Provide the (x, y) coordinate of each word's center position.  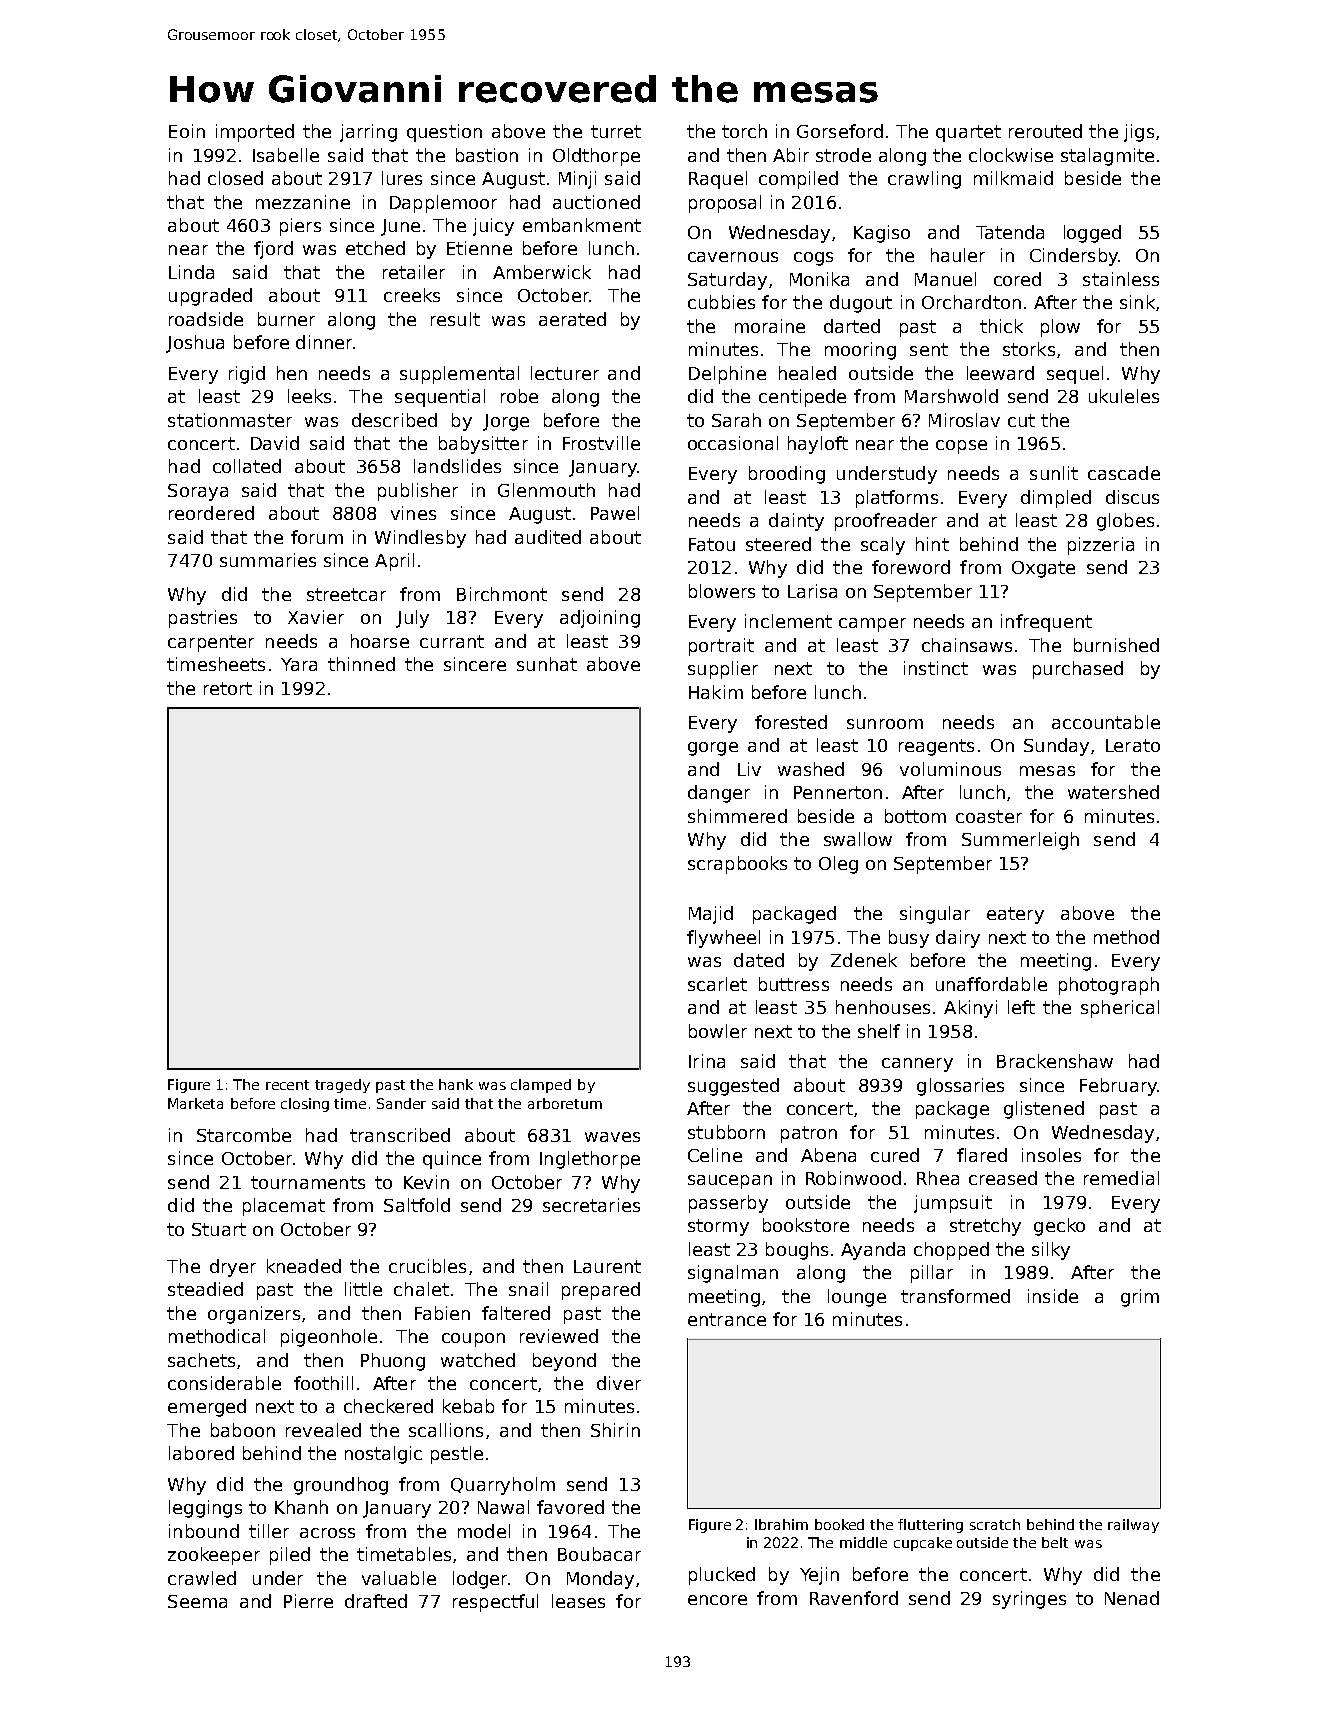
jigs (1139, 133)
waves (612, 1137)
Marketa (195, 1103)
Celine (715, 1155)
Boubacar (599, 1554)
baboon (243, 1430)
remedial (1121, 1178)
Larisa (812, 591)
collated (247, 466)
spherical (1120, 1009)
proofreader (886, 522)
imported (255, 133)
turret (616, 131)
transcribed (400, 1135)
